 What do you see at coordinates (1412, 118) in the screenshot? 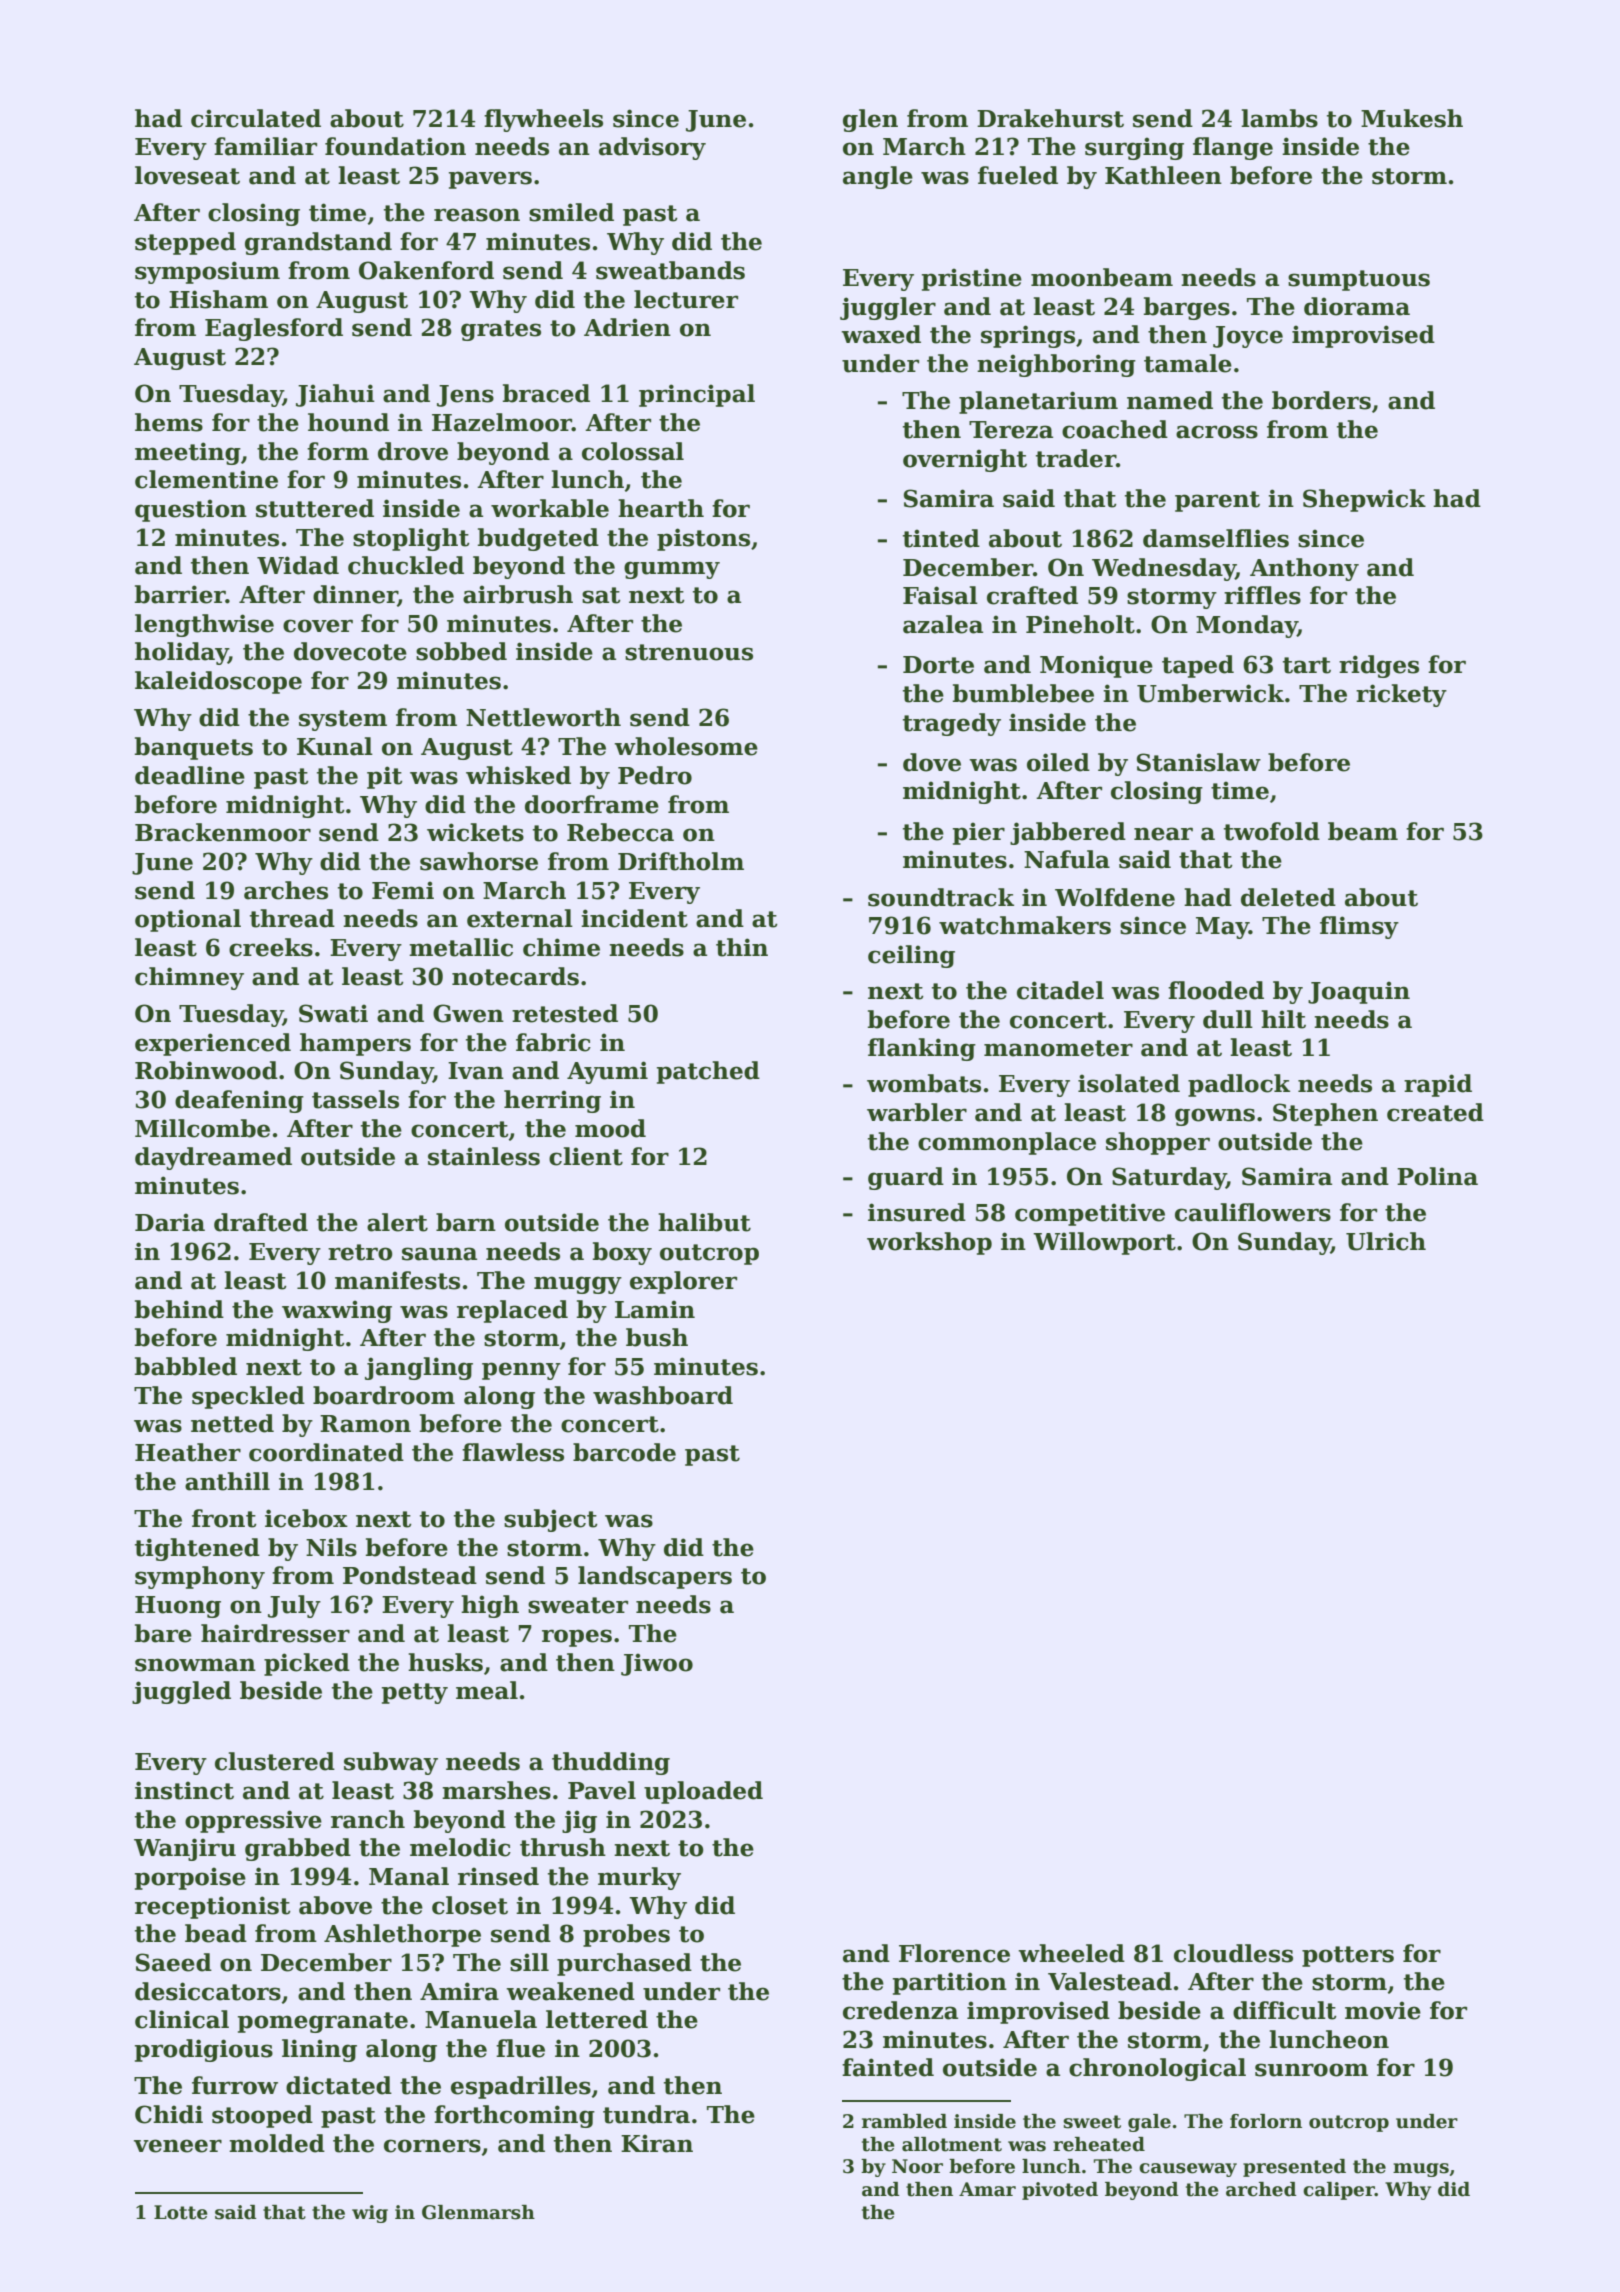
I see `Mukesh` at bounding box center [1412, 118].
